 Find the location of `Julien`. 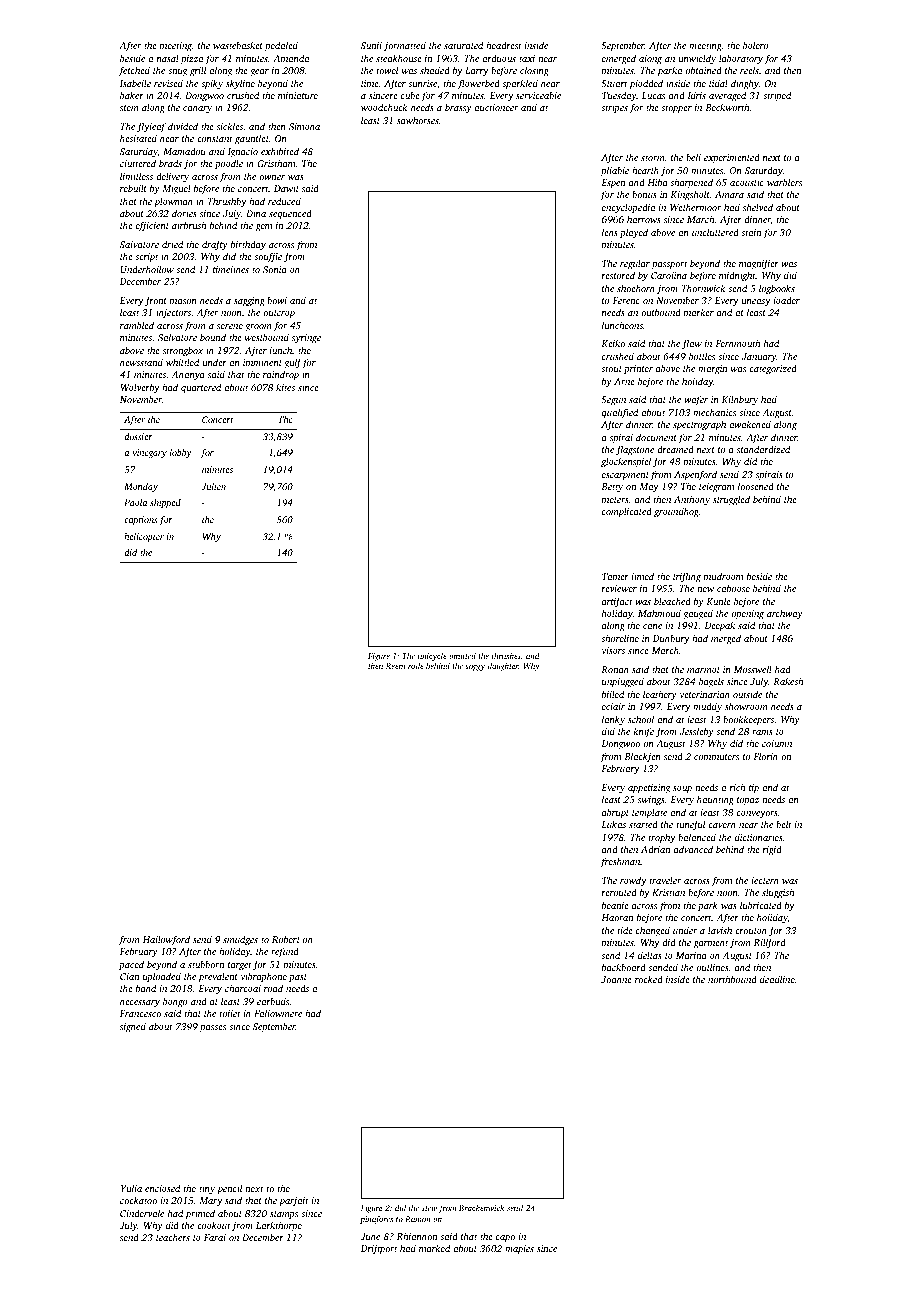

Julien is located at coordinates (213, 486).
